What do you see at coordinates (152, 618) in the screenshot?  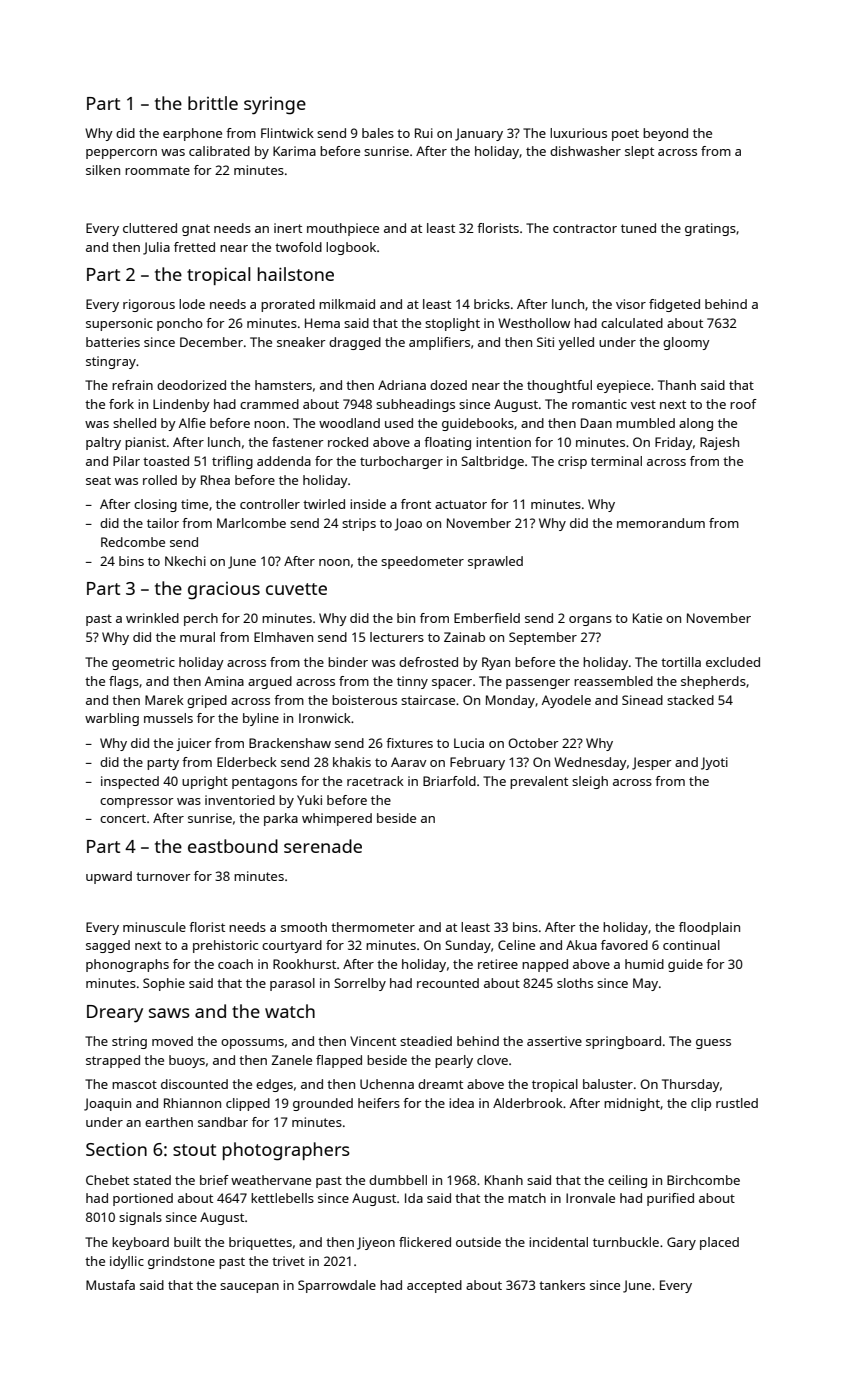 I see `wrinkled` at bounding box center [152, 618].
